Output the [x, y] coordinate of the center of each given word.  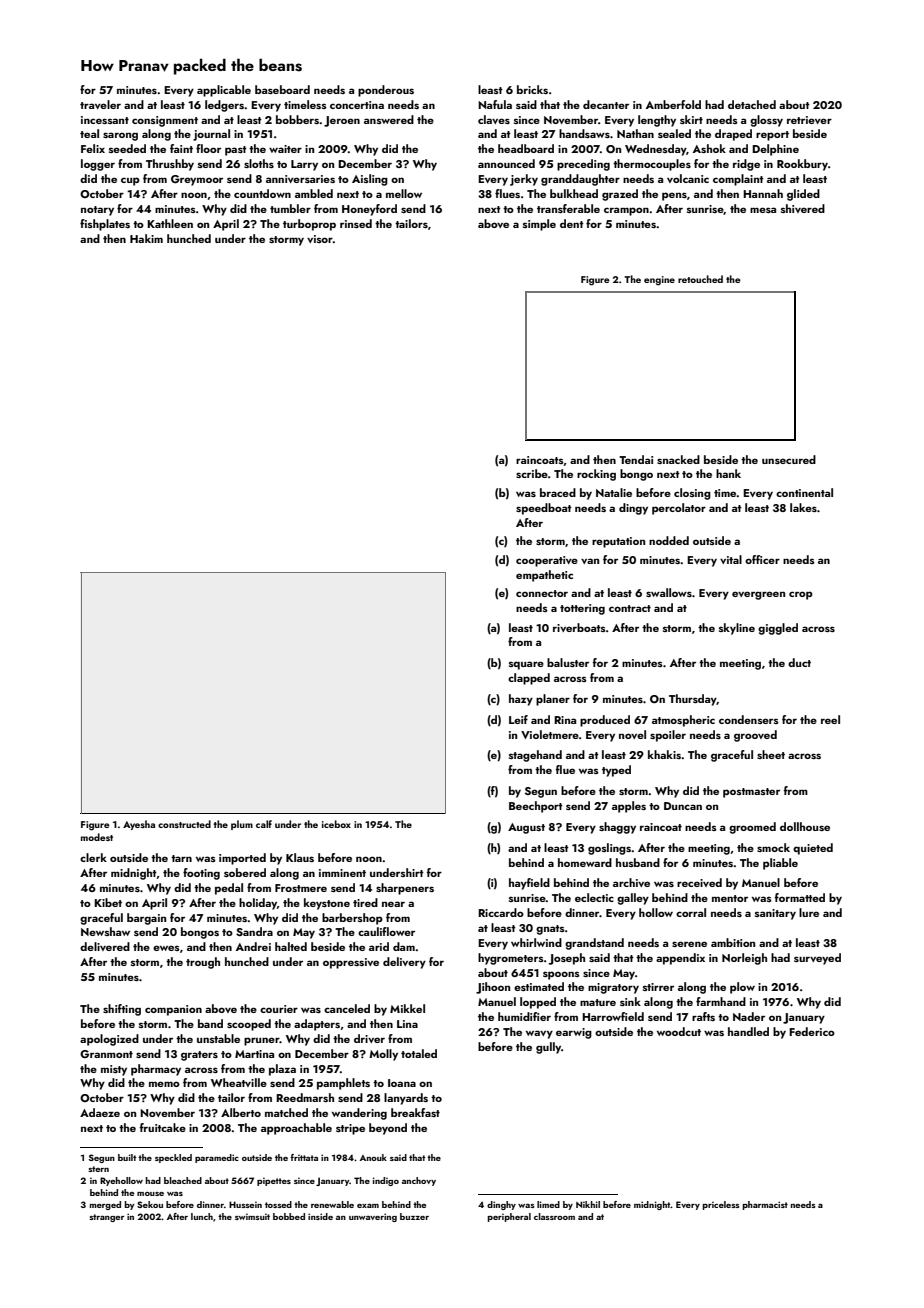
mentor [730, 898]
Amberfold [673, 104]
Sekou [150, 1204]
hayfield [529, 884]
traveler [100, 104]
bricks [532, 89]
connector [542, 593]
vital [731, 559]
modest [97, 837]
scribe [532, 473]
